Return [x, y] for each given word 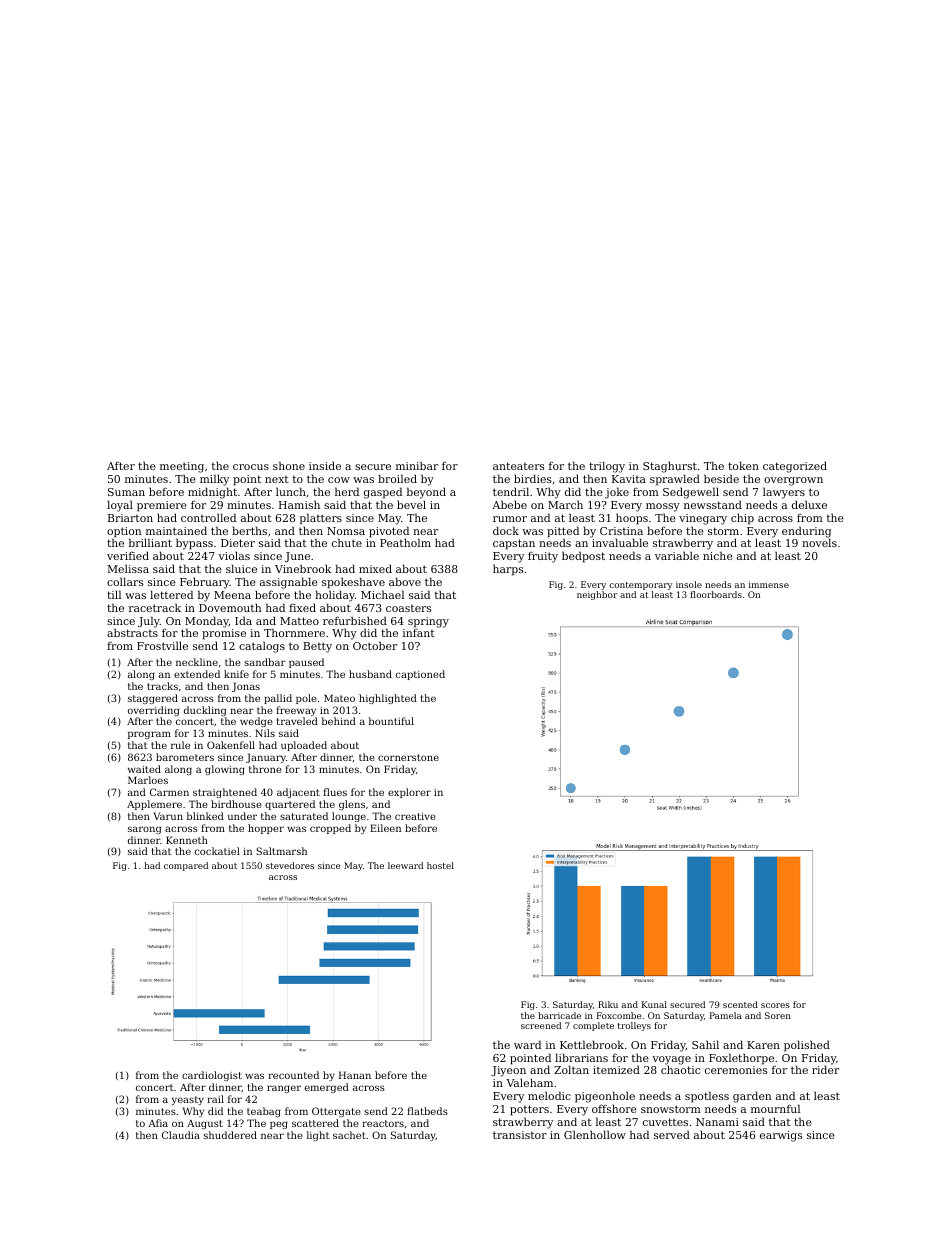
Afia [158, 1123]
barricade [559, 1015]
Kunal [654, 1004]
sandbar [265, 662]
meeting [182, 467]
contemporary [640, 586]
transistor [520, 1135]
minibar [417, 465]
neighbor [597, 595]
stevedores [290, 865]
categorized [795, 467]
